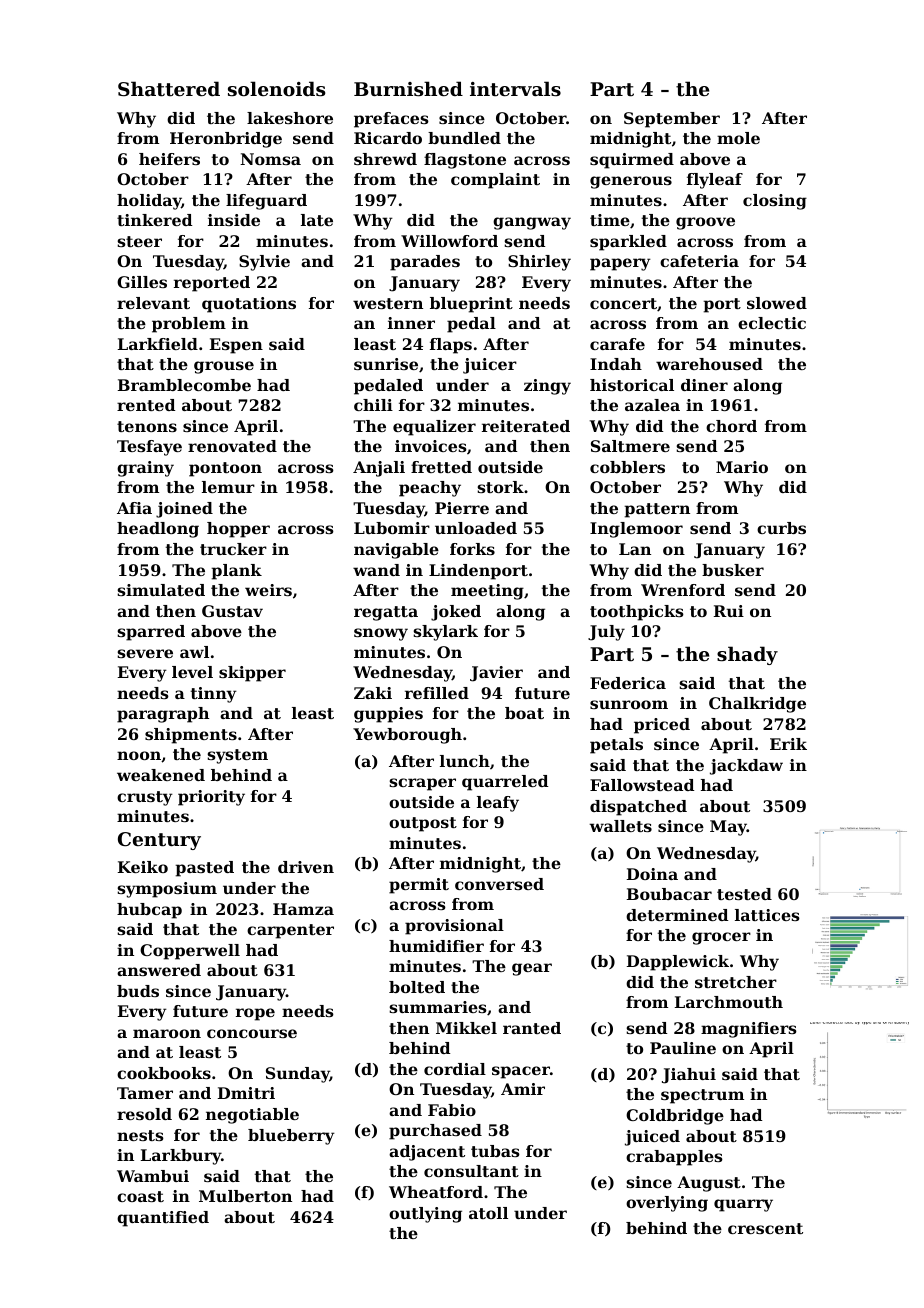 This screenshot has height=1308, width=924. What do you see at coordinates (744, 894) in the screenshot?
I see `tested` at bounding box center [744, 894].
